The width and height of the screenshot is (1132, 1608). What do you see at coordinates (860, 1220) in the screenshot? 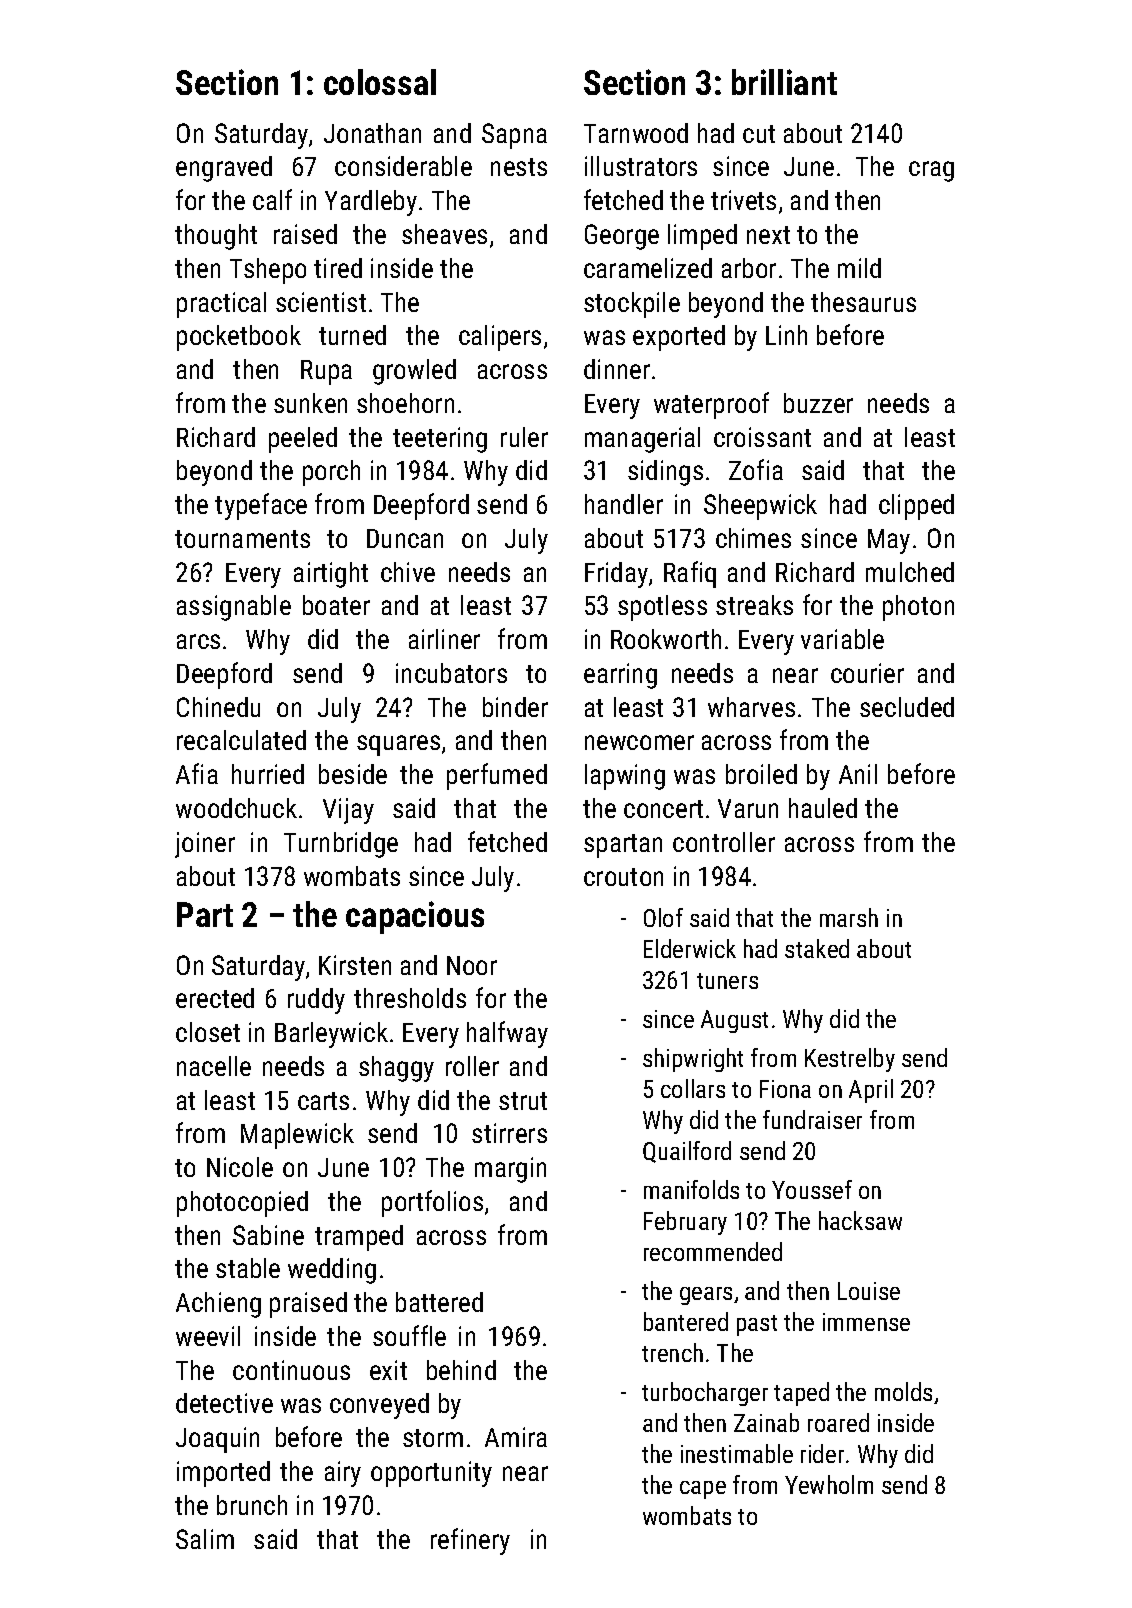
I see `hacksaw` at bounding box center [860, 1220].
